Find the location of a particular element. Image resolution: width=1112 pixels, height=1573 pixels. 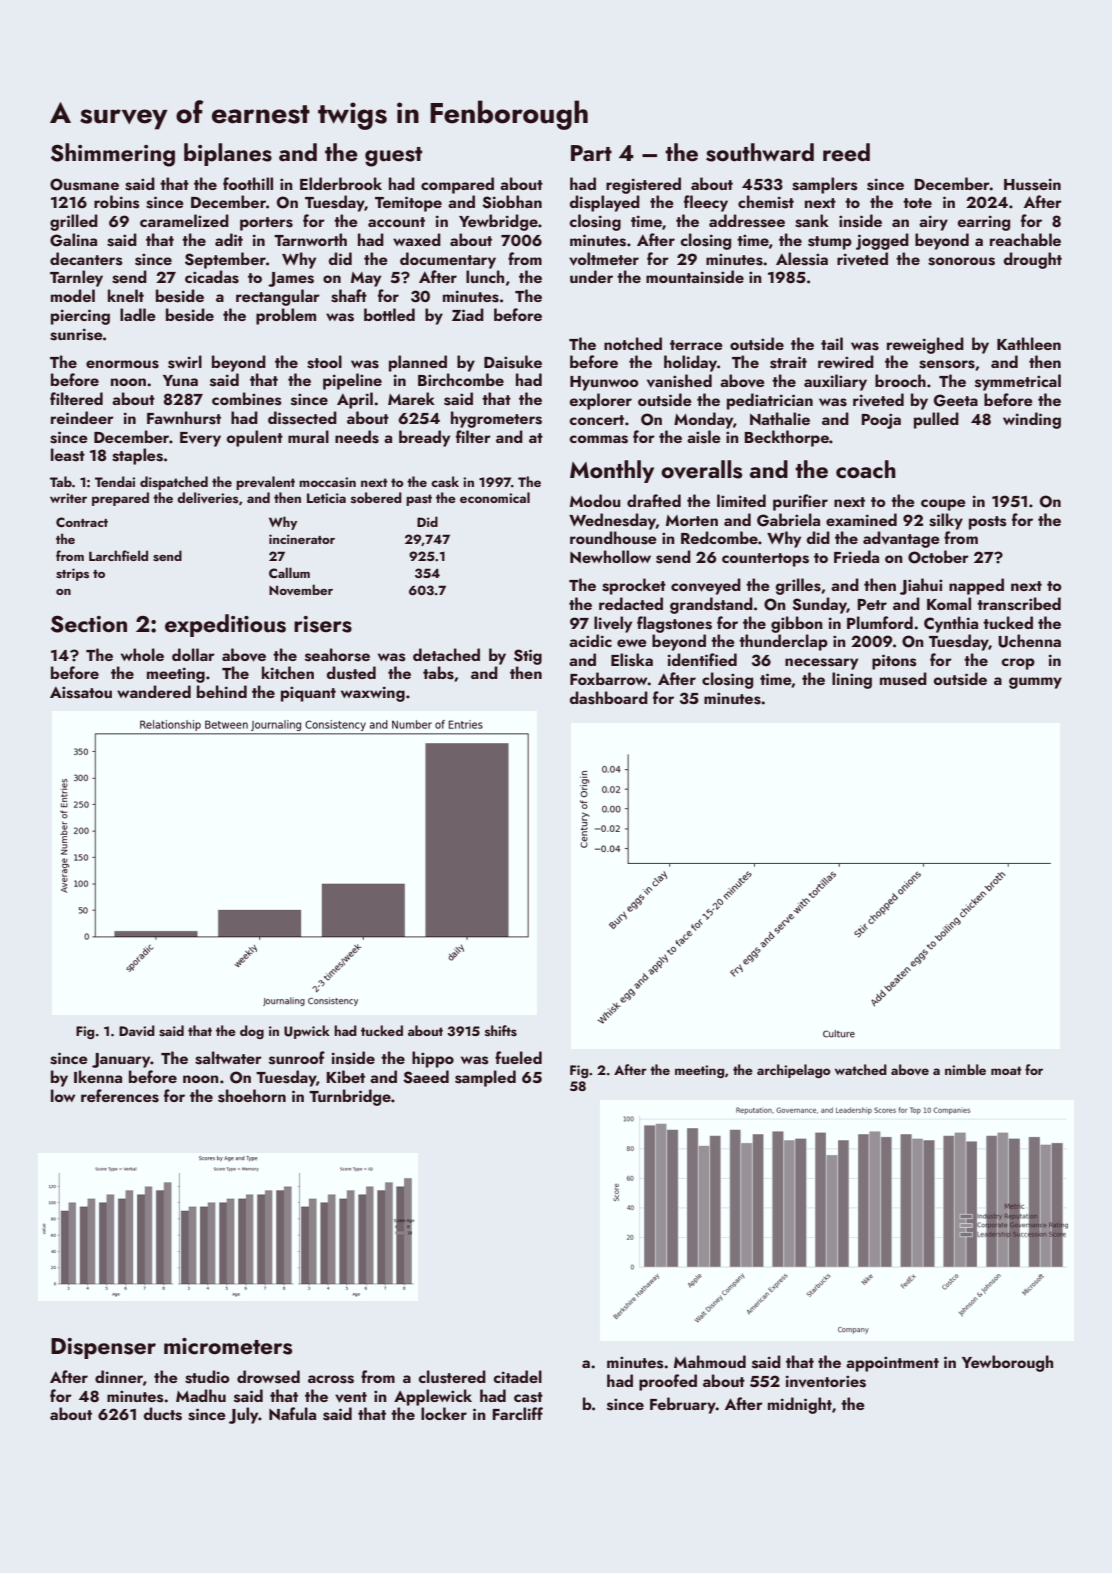

registered is located at coordinates (643, 185).
